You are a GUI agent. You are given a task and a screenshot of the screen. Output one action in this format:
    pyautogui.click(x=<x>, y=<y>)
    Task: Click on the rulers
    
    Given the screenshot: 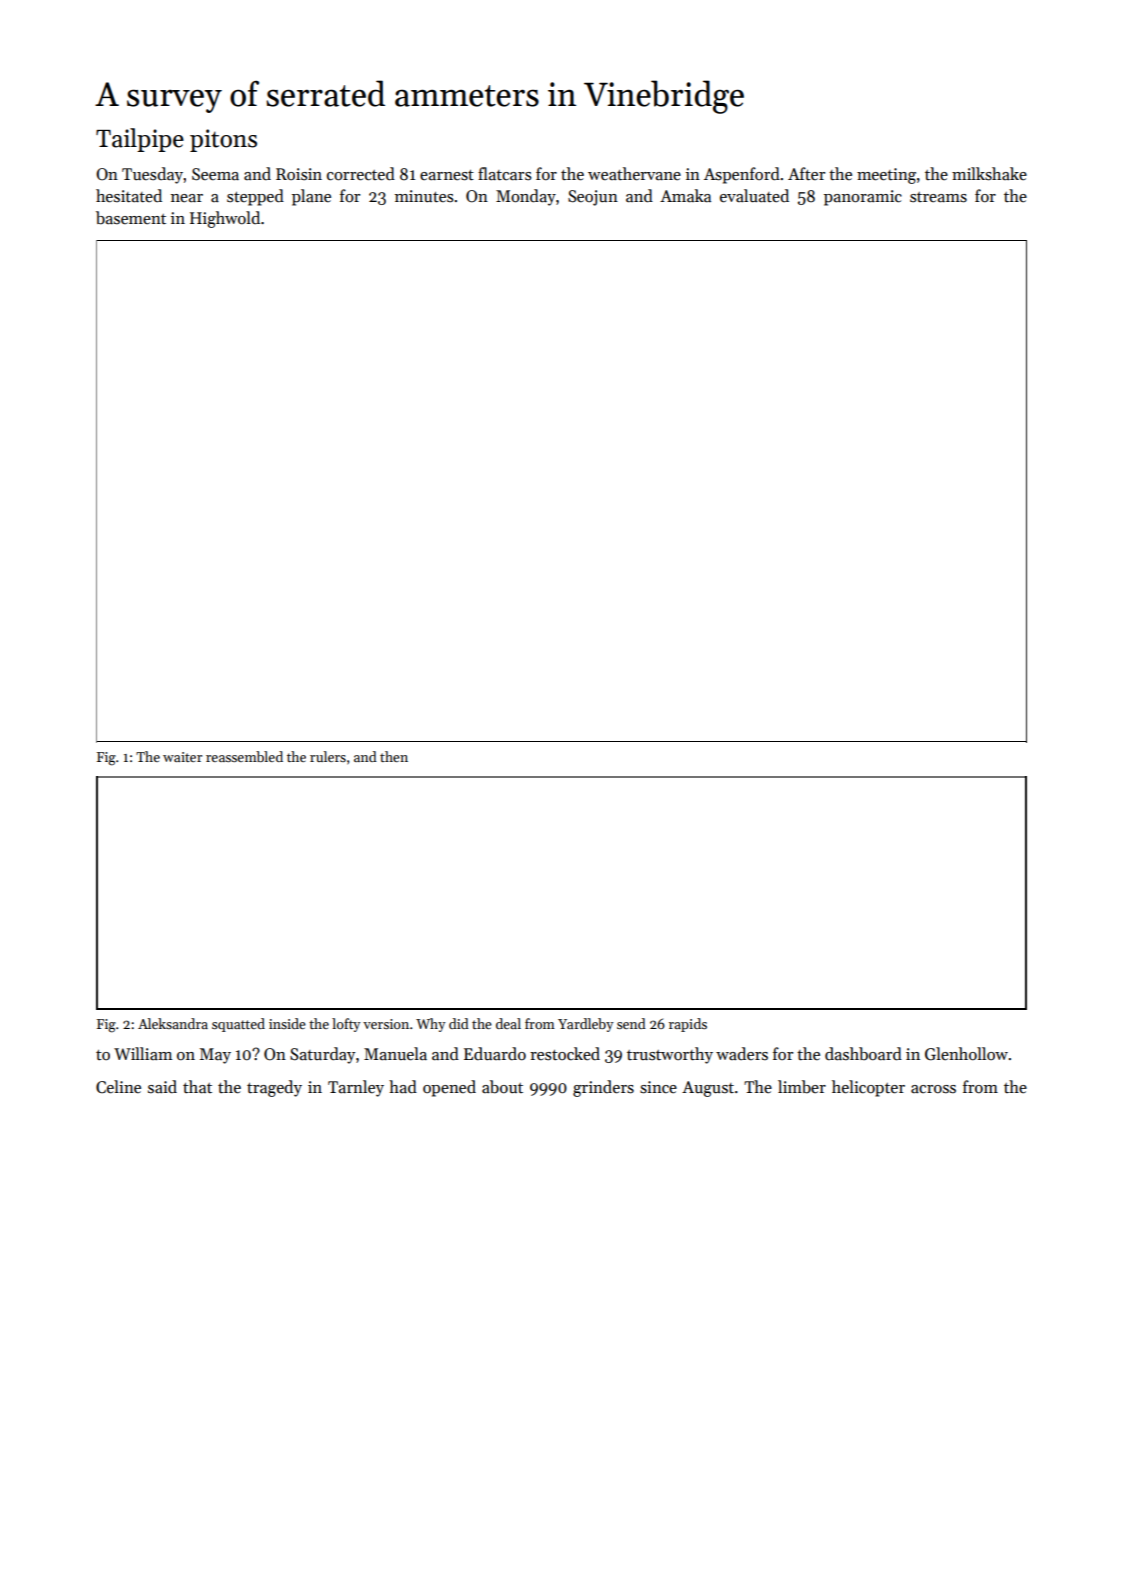 What is the action you would take?
    pyautogui.click(x=328, y=756)
